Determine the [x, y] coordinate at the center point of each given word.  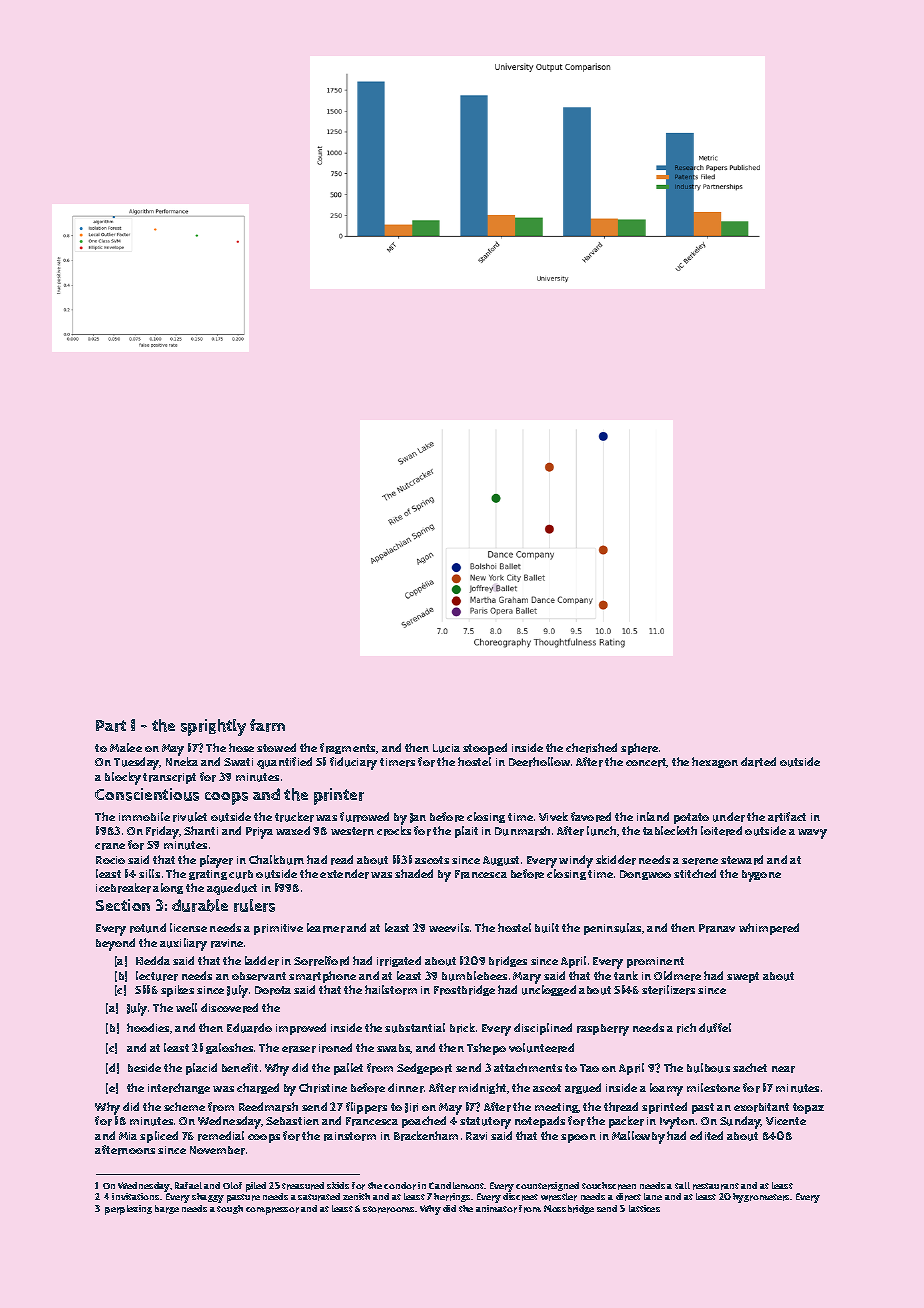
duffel [715, 1028]
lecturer [157, 976]
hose [241, 747]
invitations [135, 1196]
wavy [812, 834]
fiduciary [353, 763]
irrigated [399, 961]
